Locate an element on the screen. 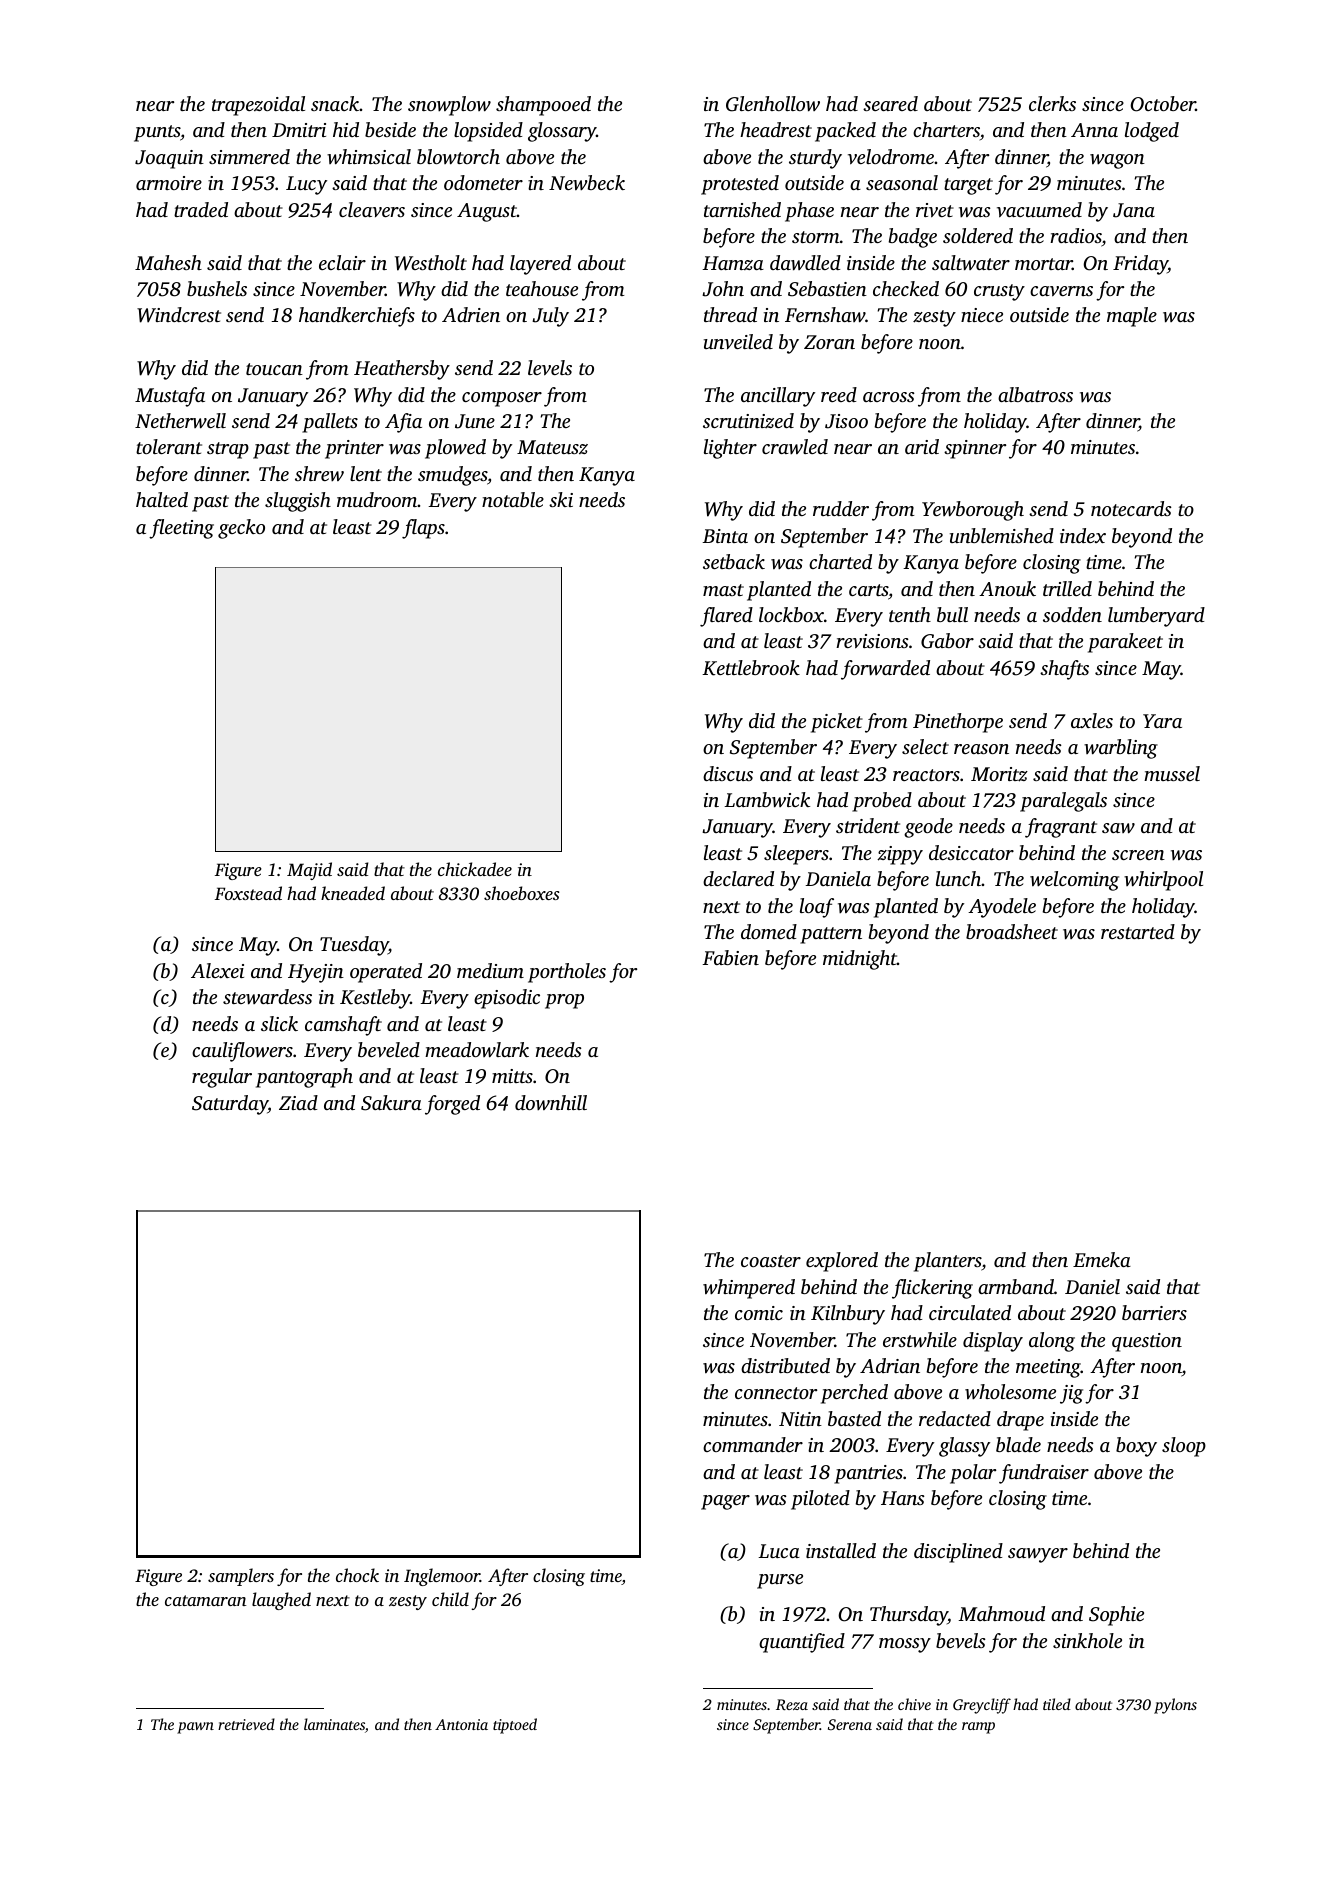  Sophie is located at coordinates (1116, 1616).
